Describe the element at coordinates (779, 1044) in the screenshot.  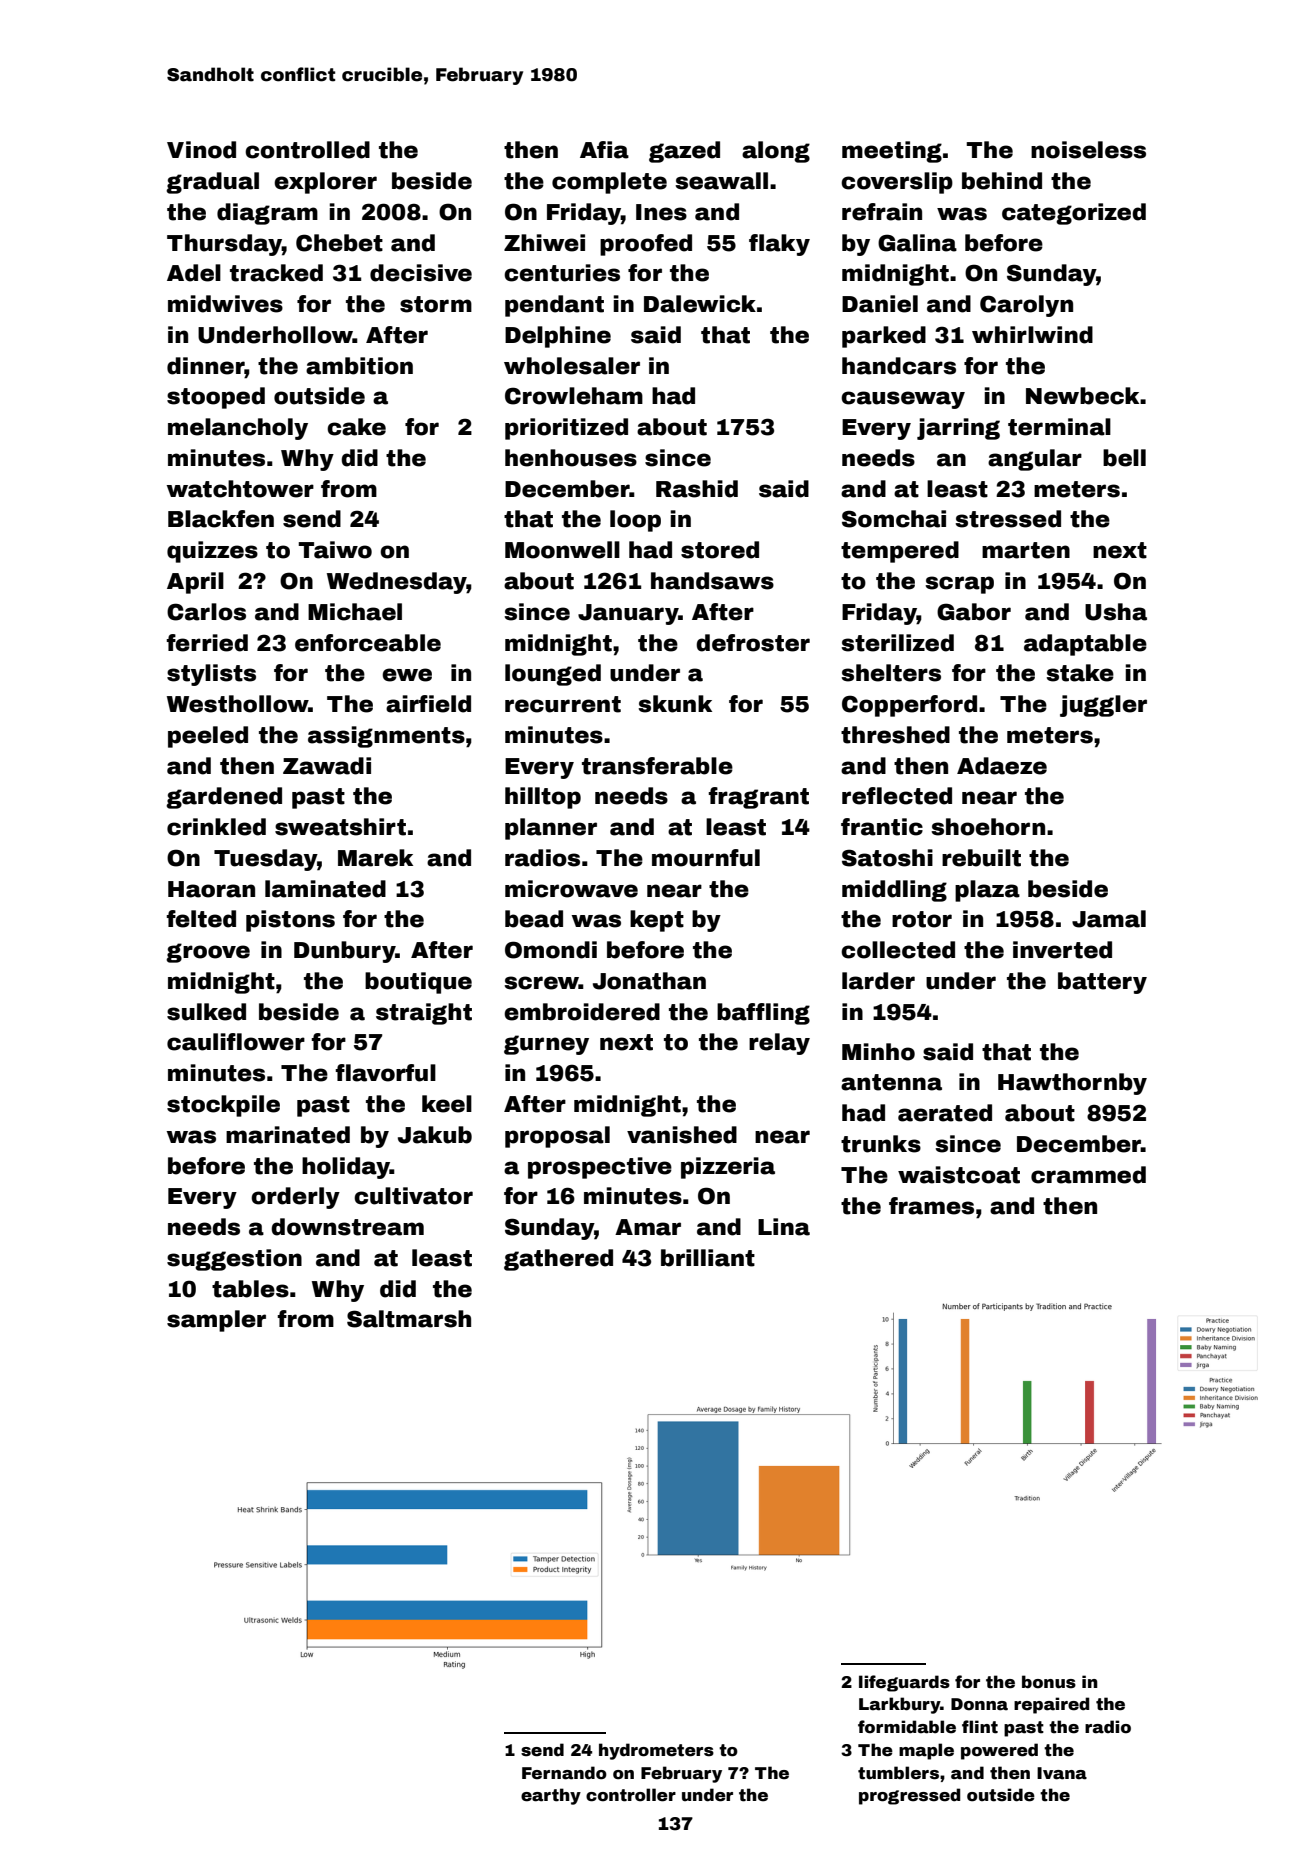
I see `relay` at that location.
